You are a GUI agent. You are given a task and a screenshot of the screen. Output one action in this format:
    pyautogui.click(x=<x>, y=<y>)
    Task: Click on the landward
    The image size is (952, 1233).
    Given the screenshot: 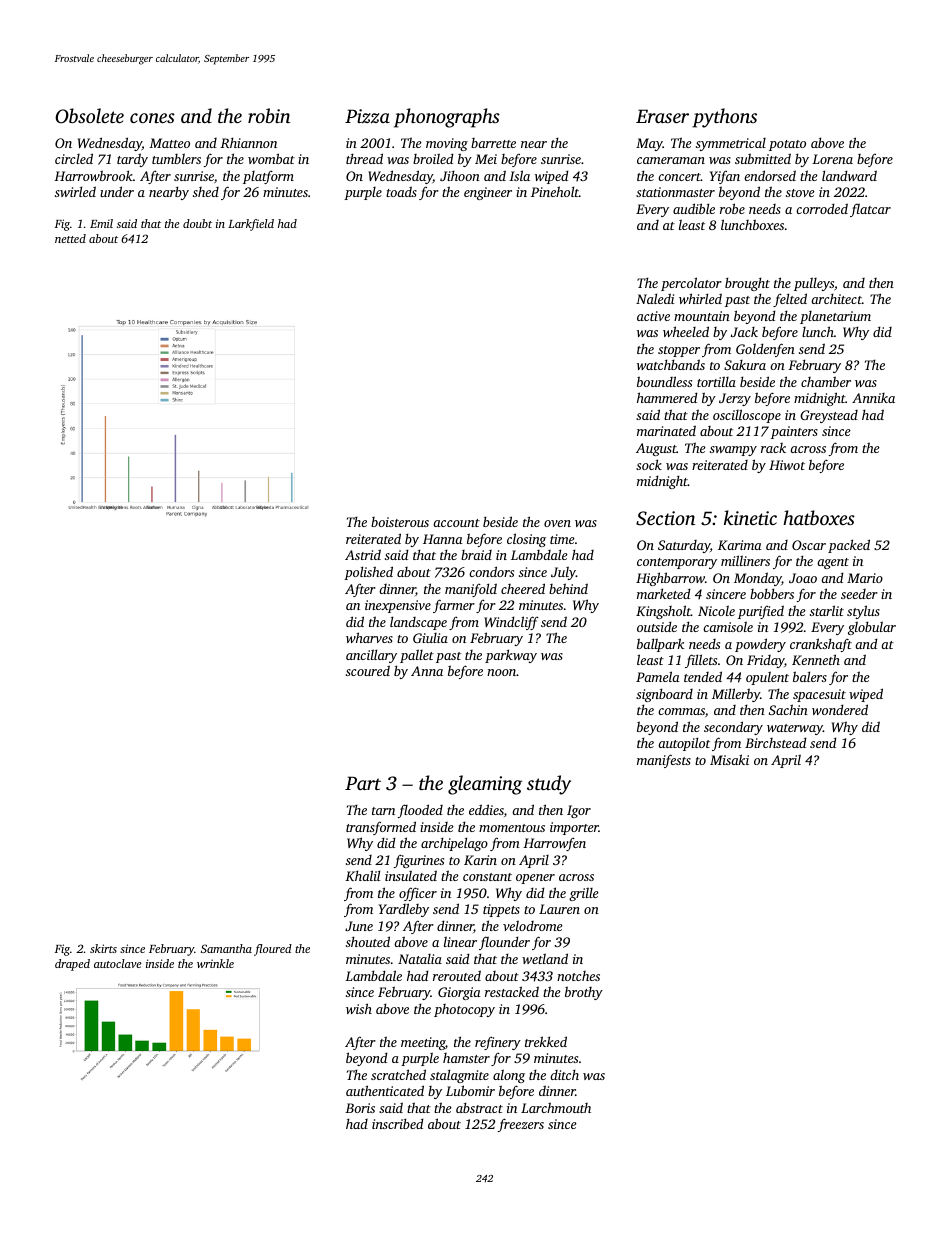 What is the action you would take?
    pyautogui.click(x=849, y=175)
